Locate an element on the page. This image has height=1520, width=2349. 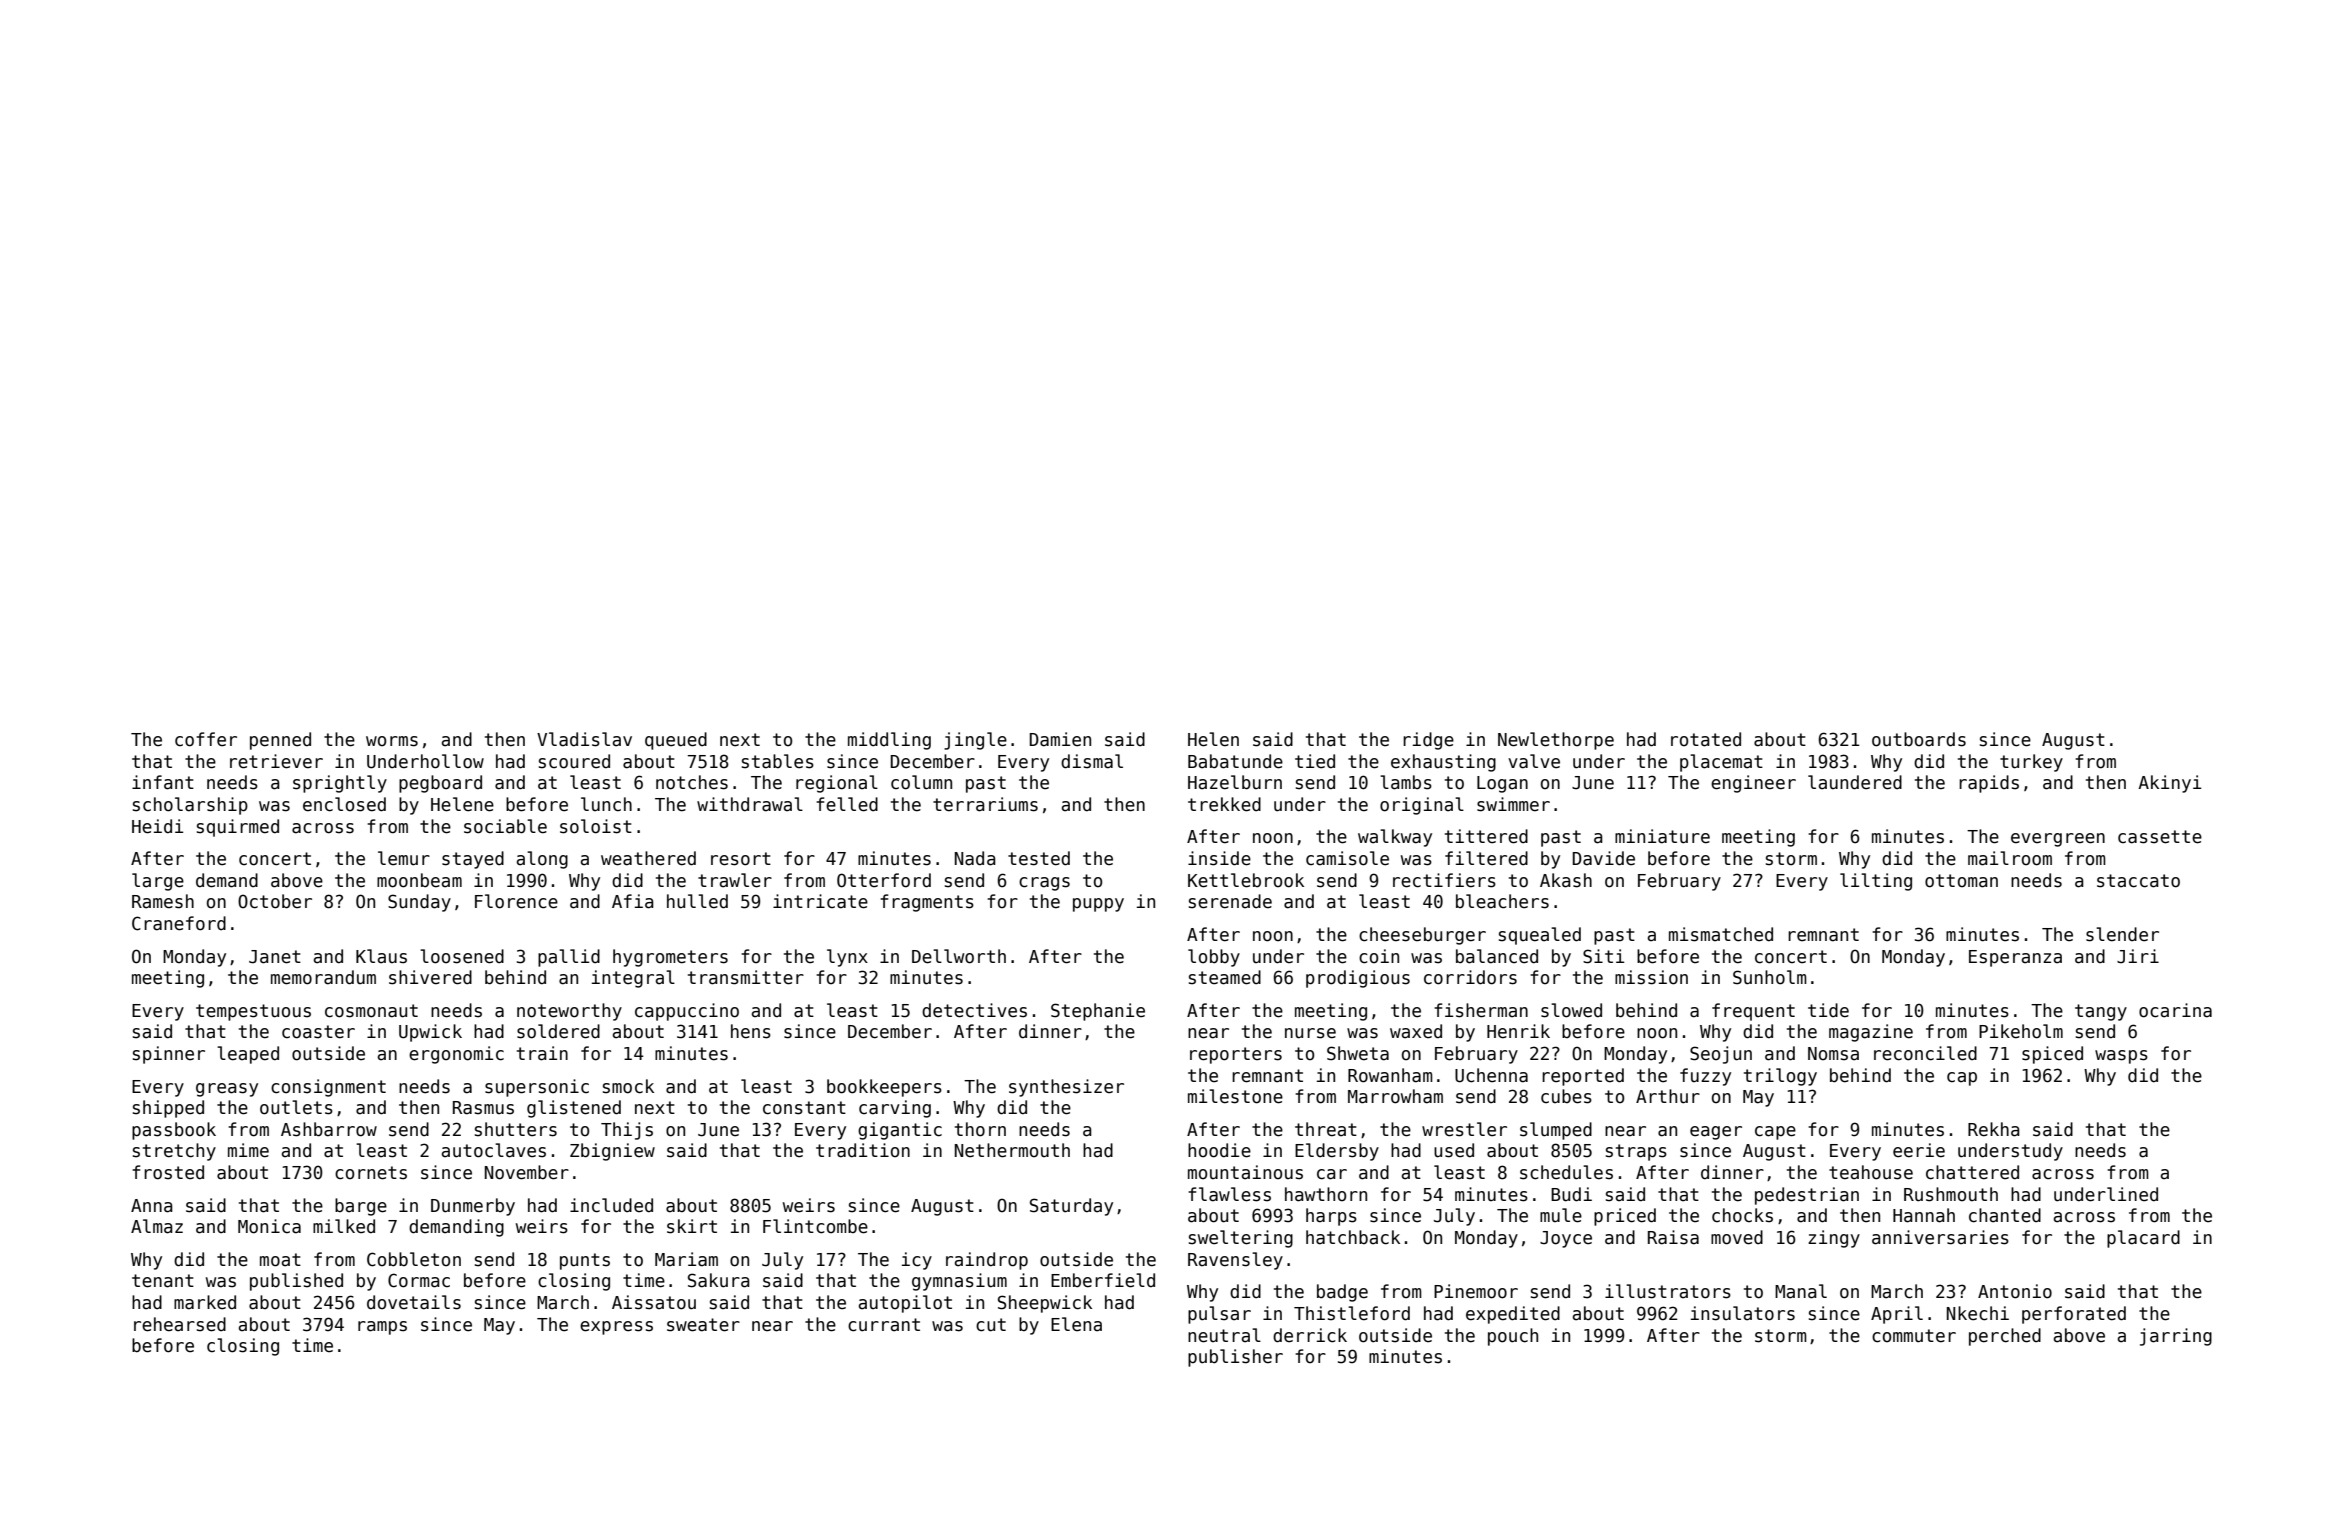
tied is located at coordinates (1315, 761).
